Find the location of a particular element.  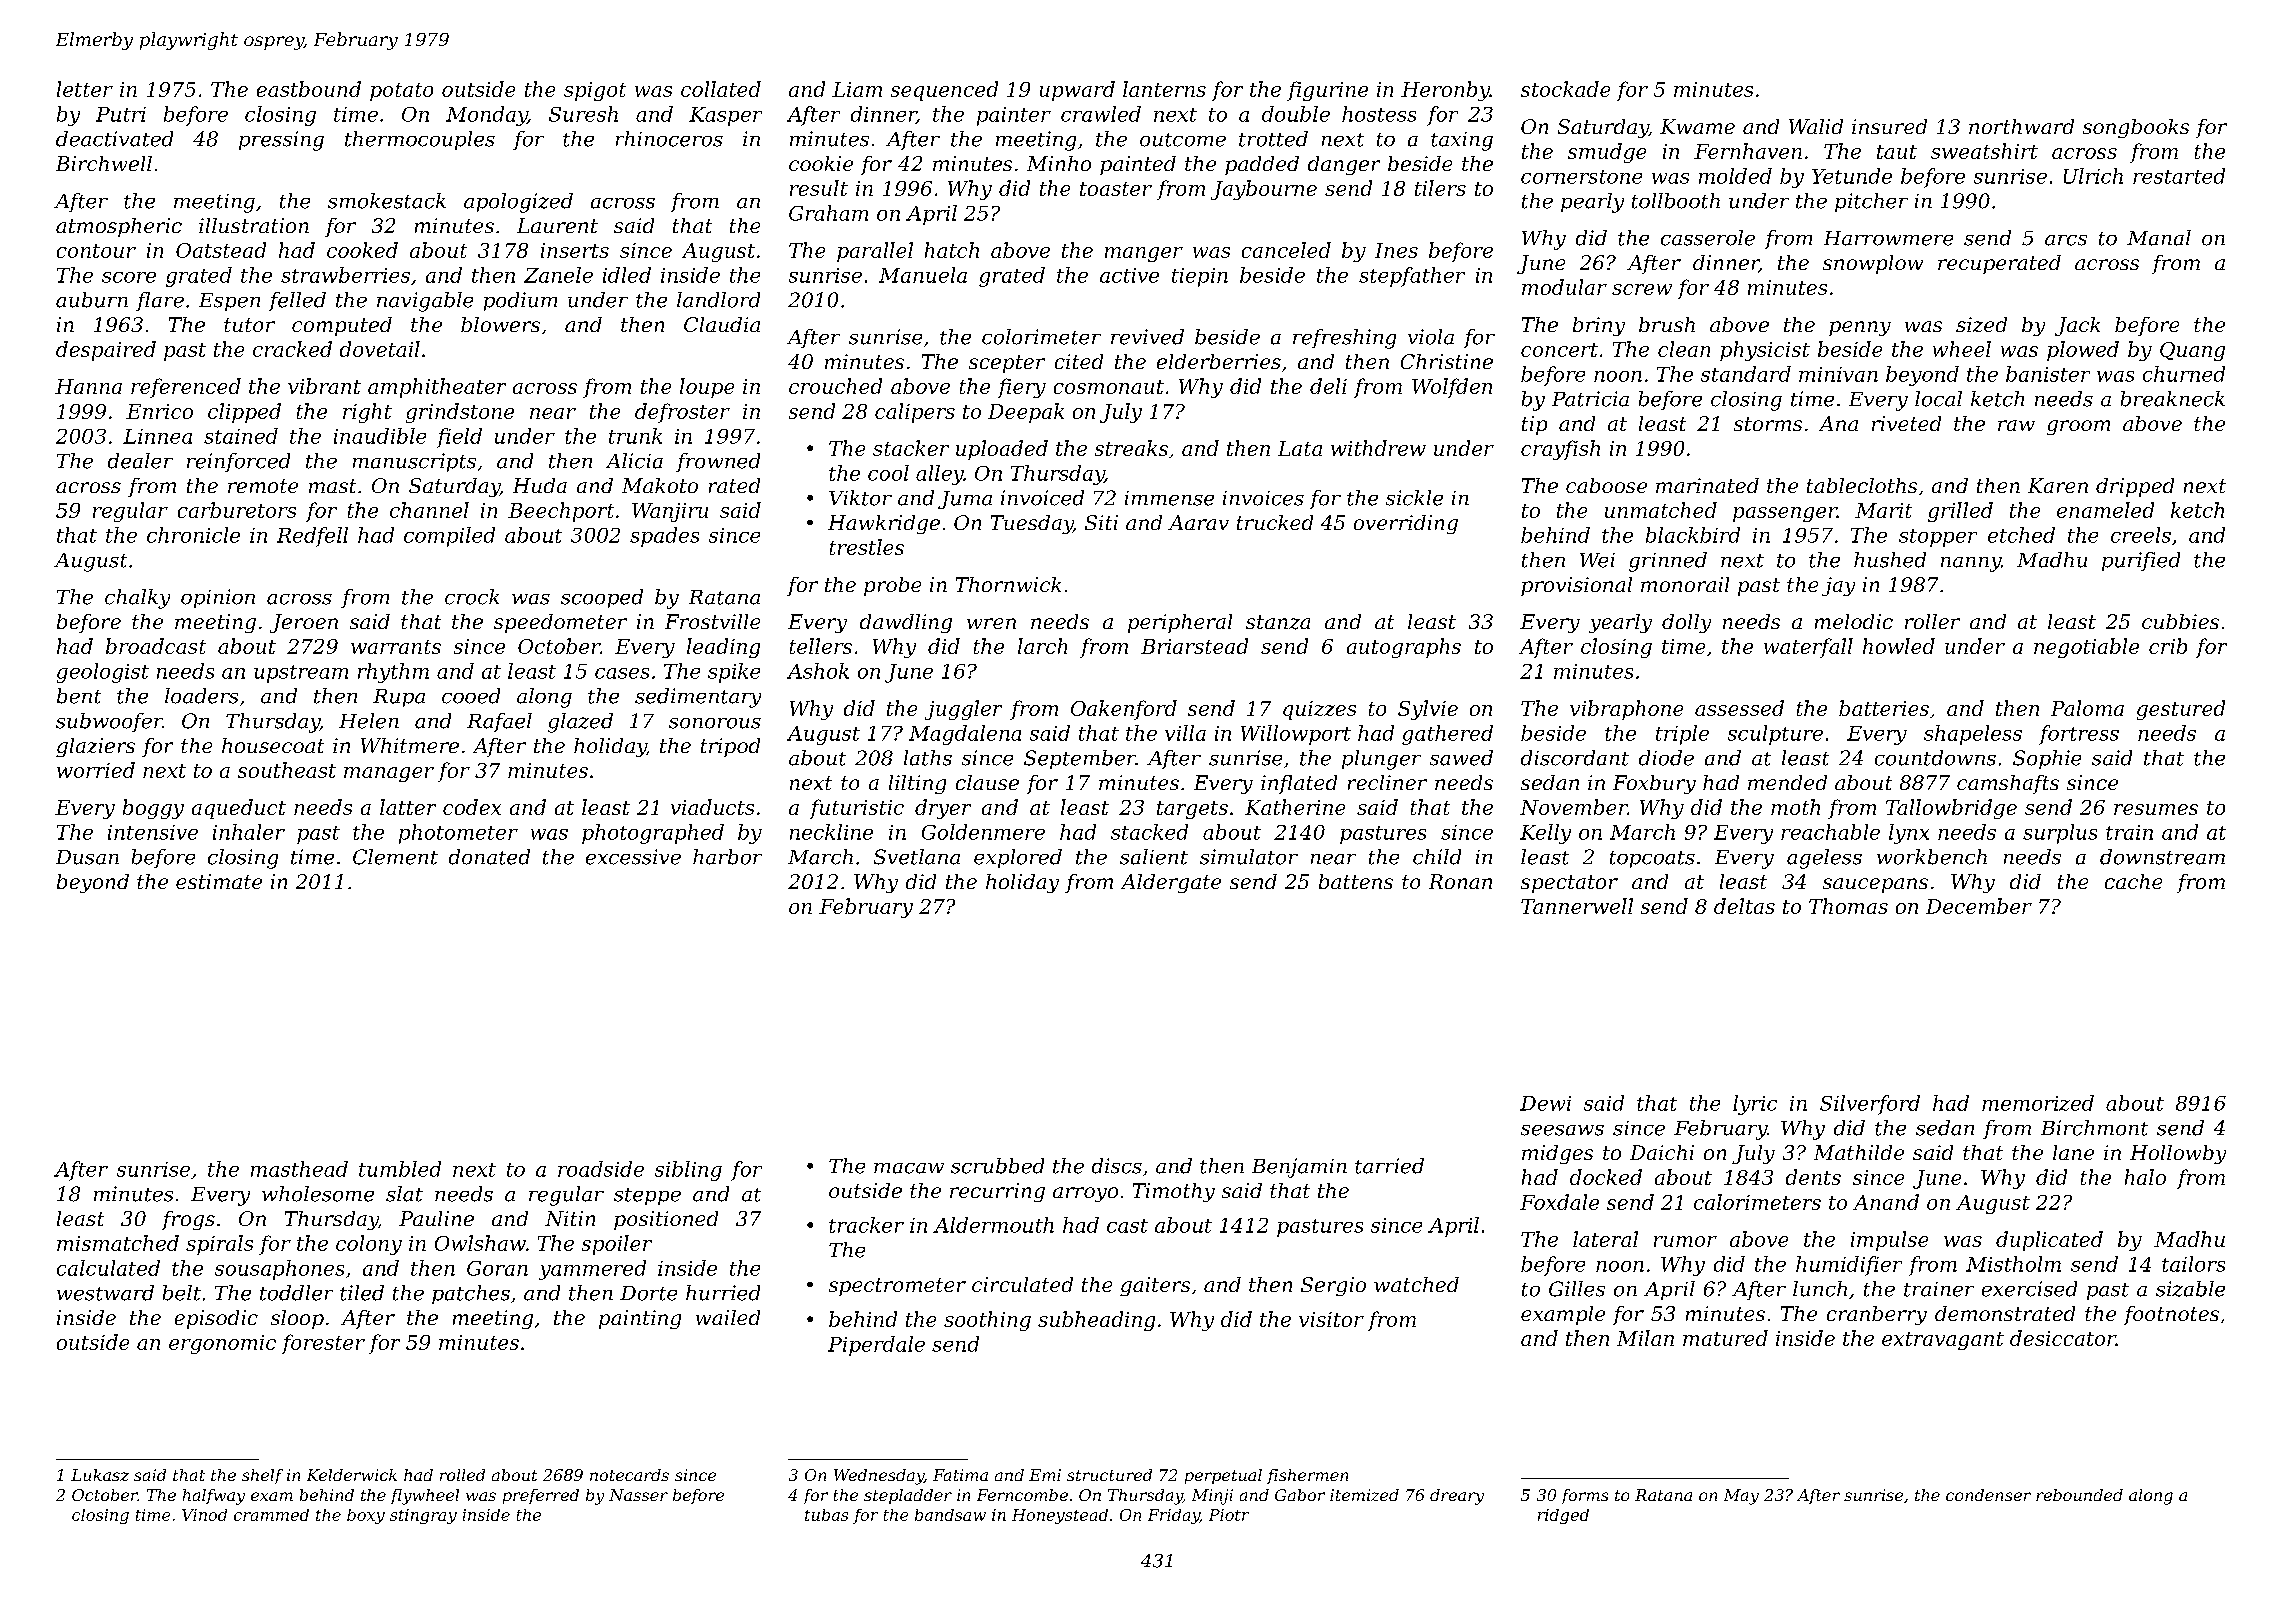

crammed is located at coordinates (271, 1515).
